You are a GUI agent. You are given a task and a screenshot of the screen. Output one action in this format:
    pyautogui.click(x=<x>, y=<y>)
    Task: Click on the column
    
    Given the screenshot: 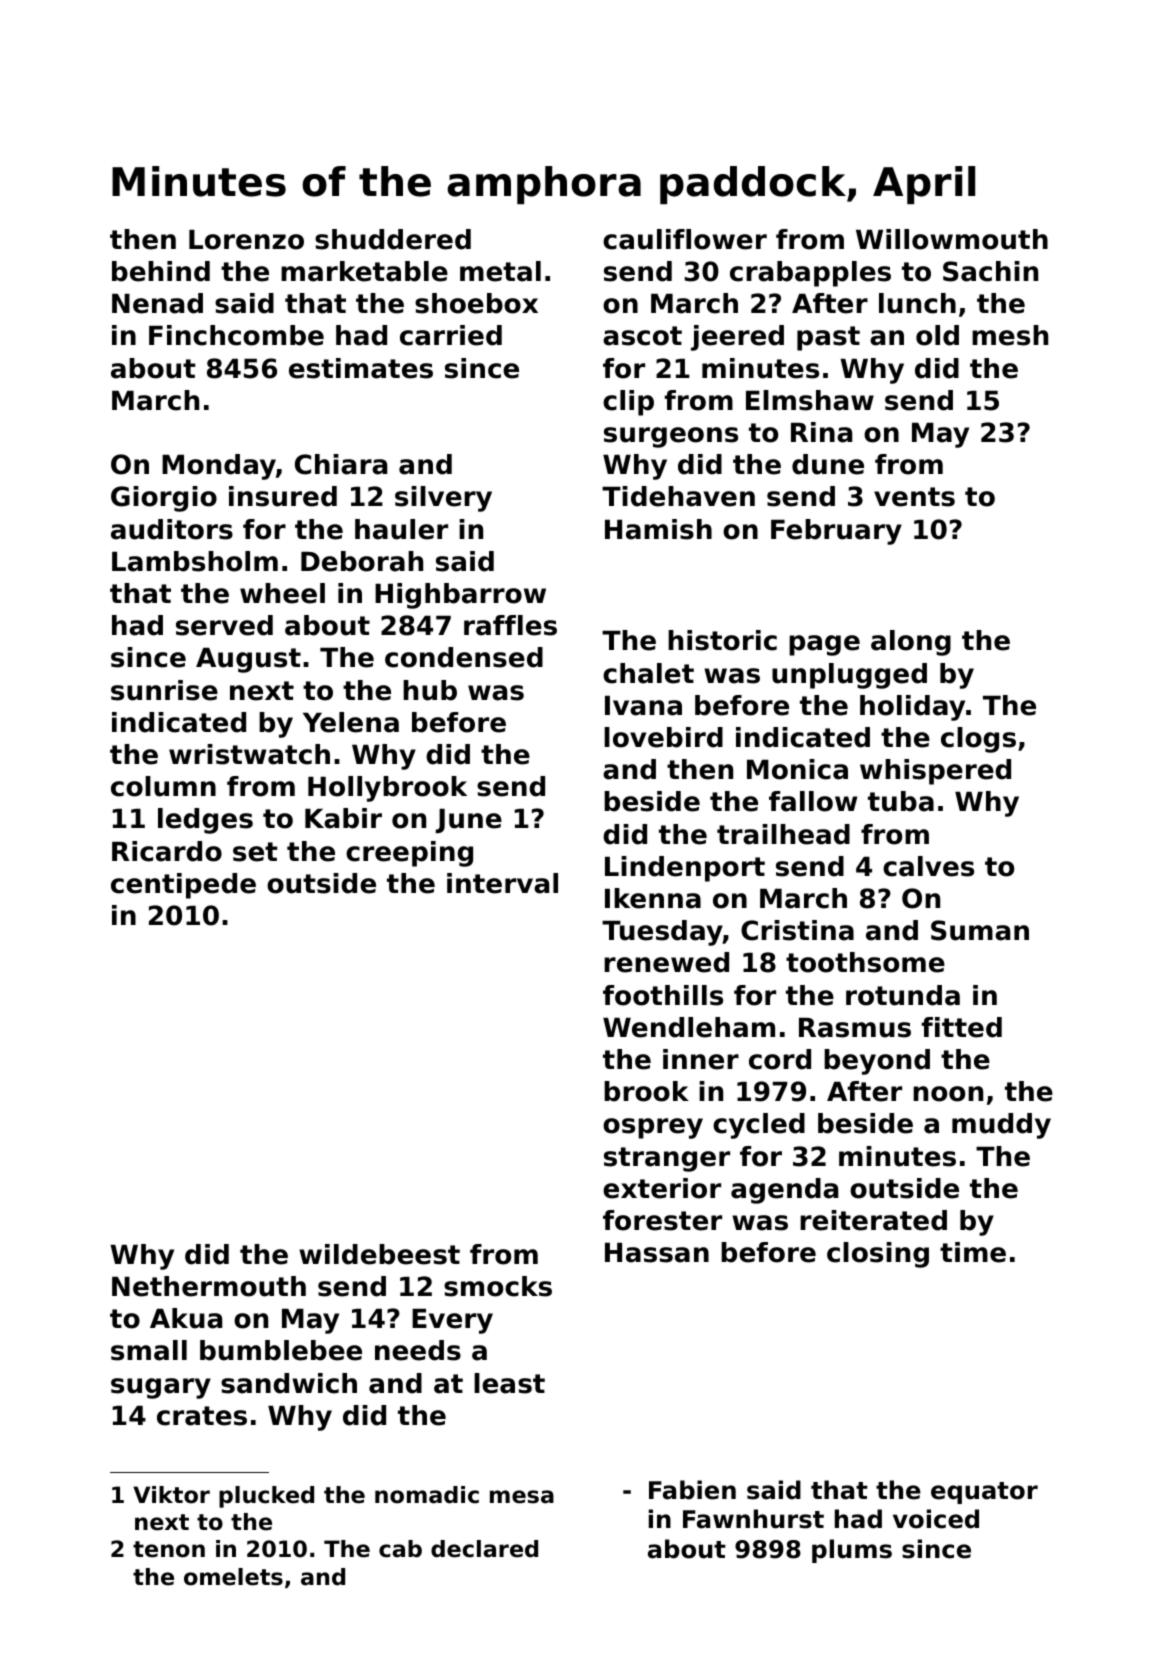 What is the action you would take?
    pyautogui.click(x=163, y=786)
